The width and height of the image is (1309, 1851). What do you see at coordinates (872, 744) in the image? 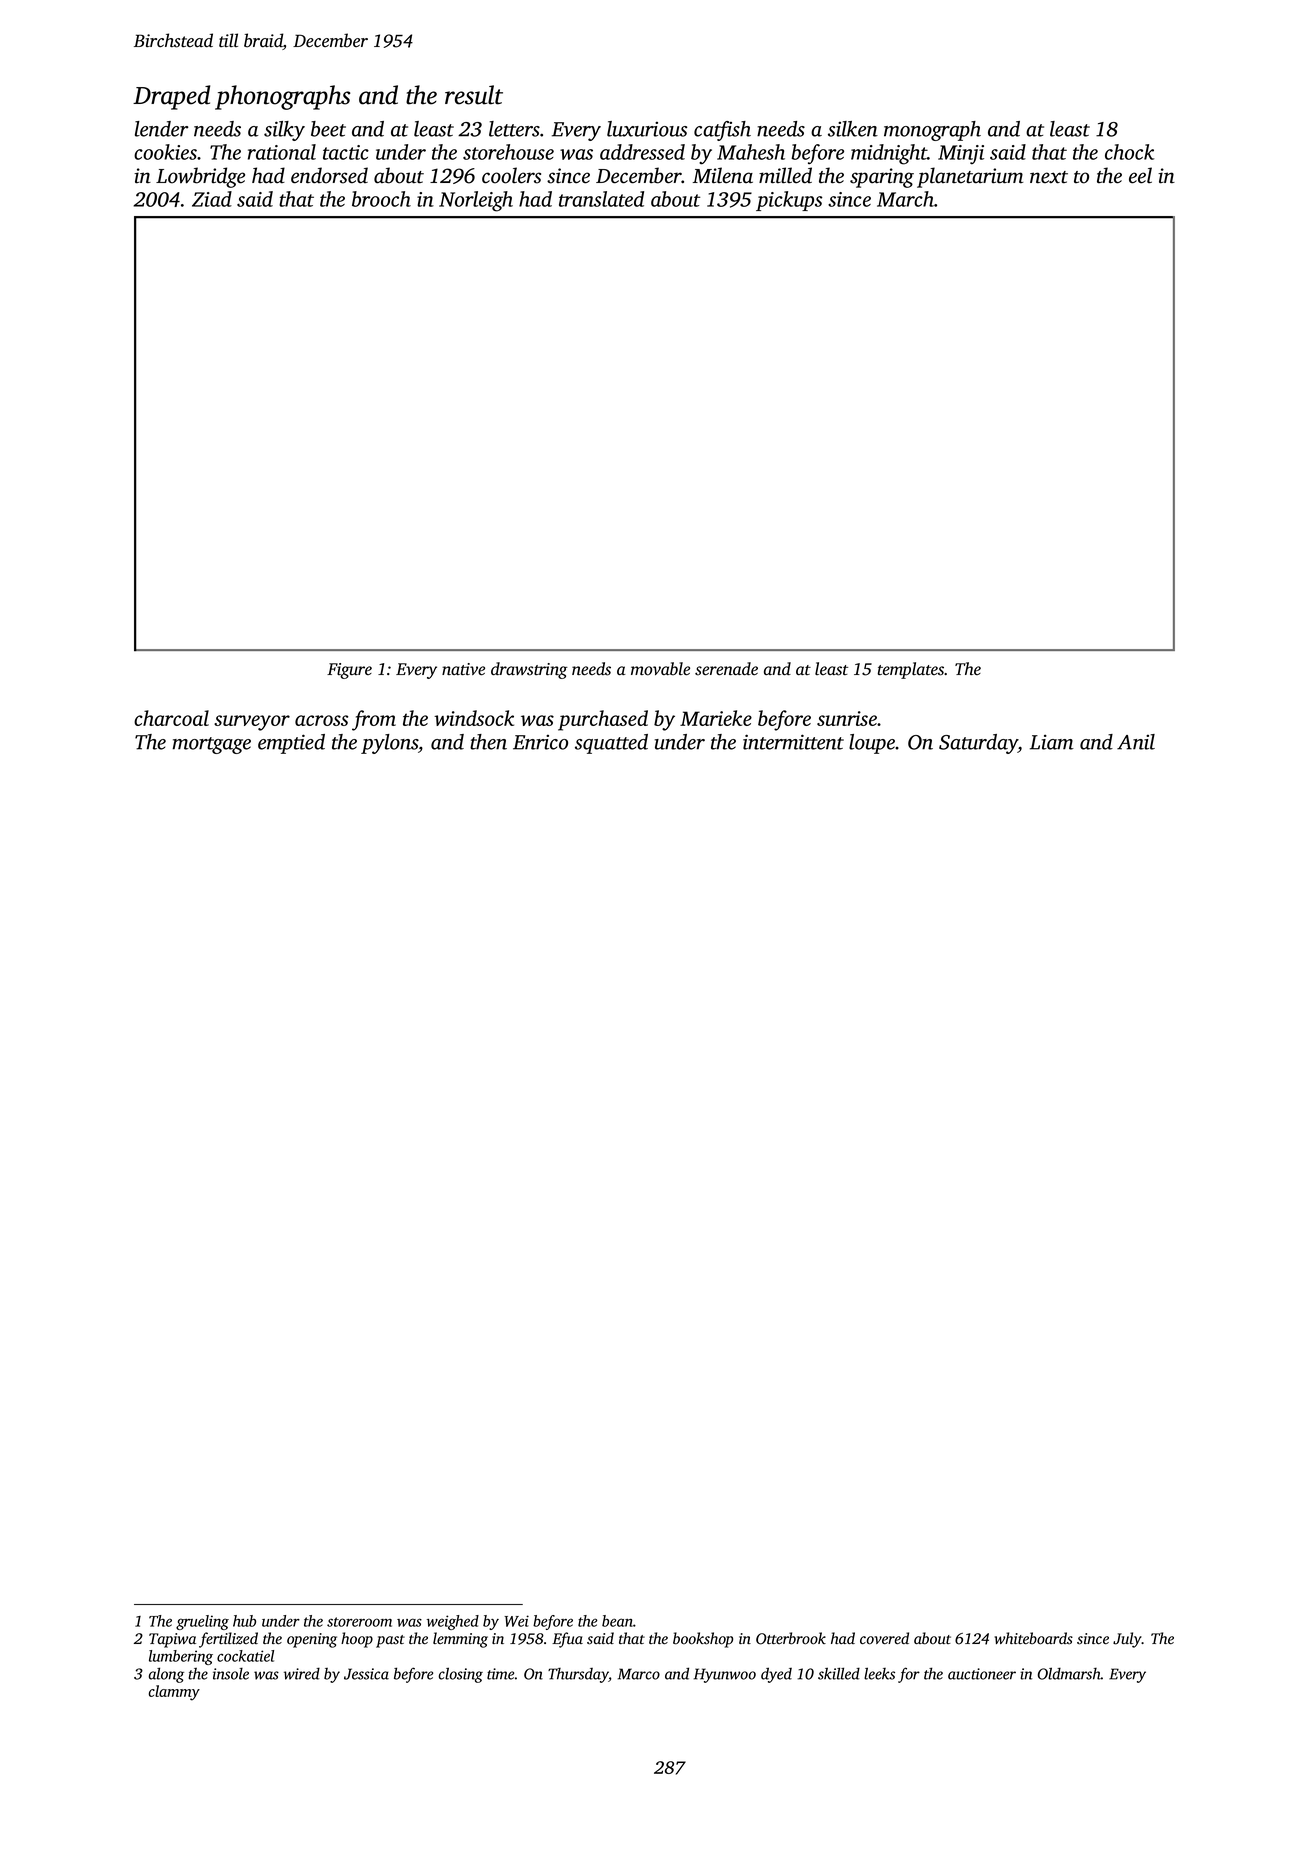
I see `loupe` at bounding box center [872, 744].
